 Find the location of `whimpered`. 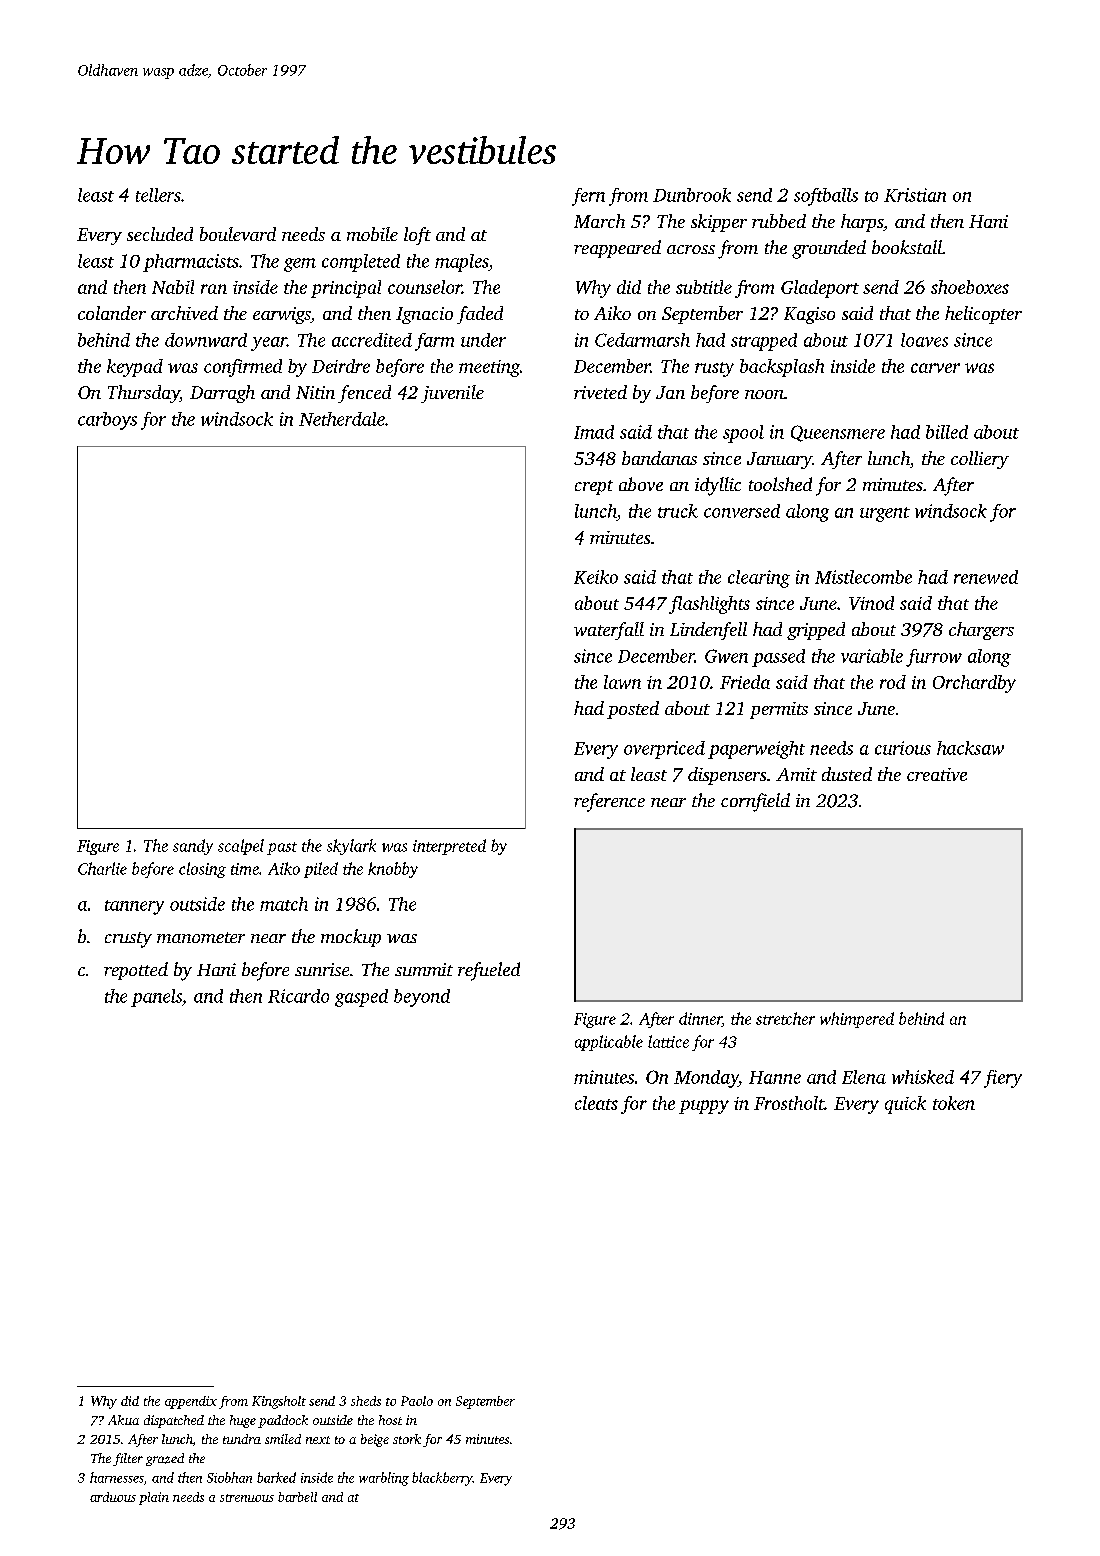

whimpered is located at coordinates (857, 1020).
